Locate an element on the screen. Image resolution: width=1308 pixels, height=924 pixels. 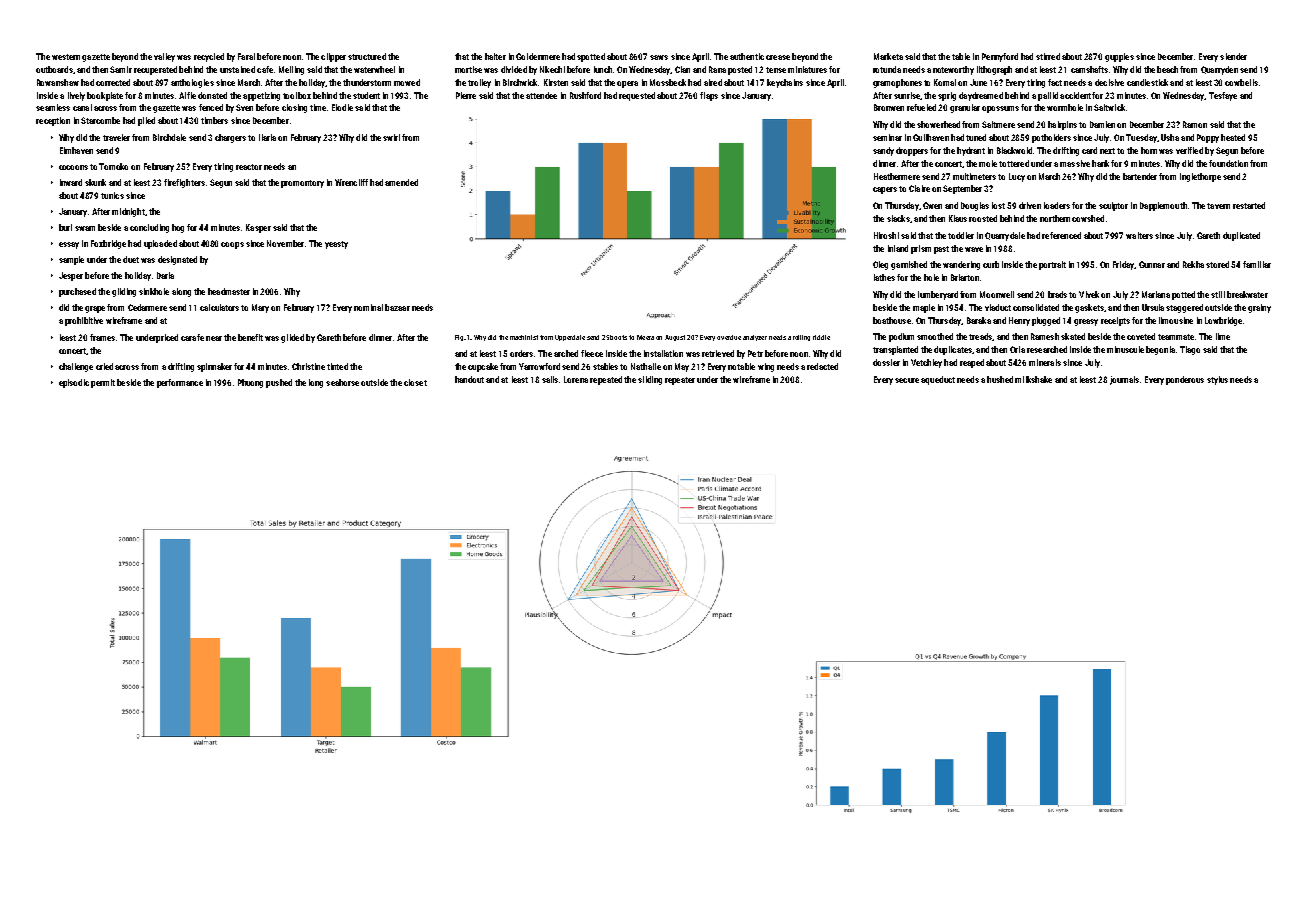
pushed is located at coordinates (279, 383).
